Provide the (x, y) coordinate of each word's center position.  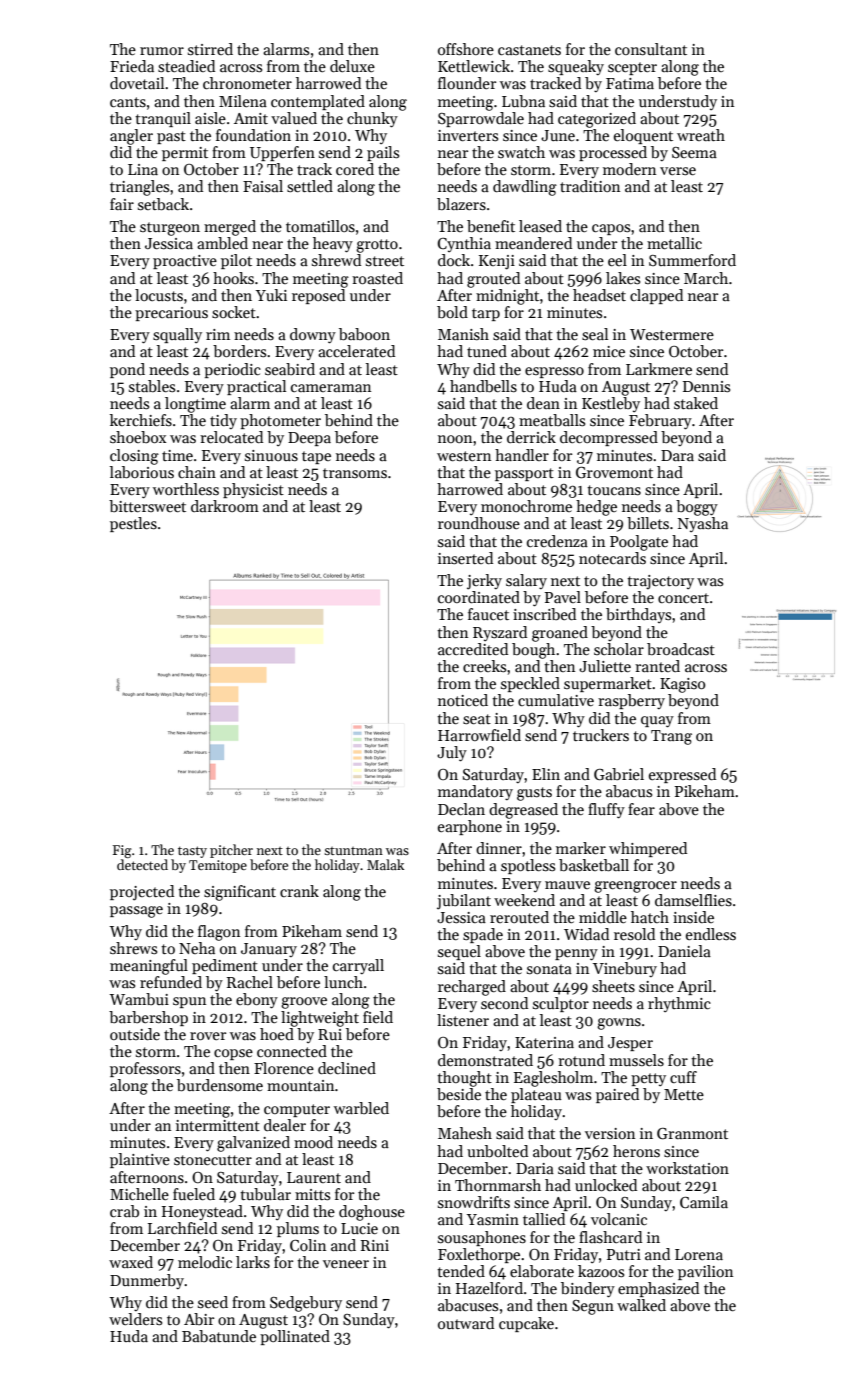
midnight (507, 297)
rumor (162, 51)
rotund (581, 1060)
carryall (358, 966)
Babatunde (219, 1336)
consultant (651, 49)
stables (152, 386)
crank (299, 891)
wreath (701, 135)
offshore (466, 49)
